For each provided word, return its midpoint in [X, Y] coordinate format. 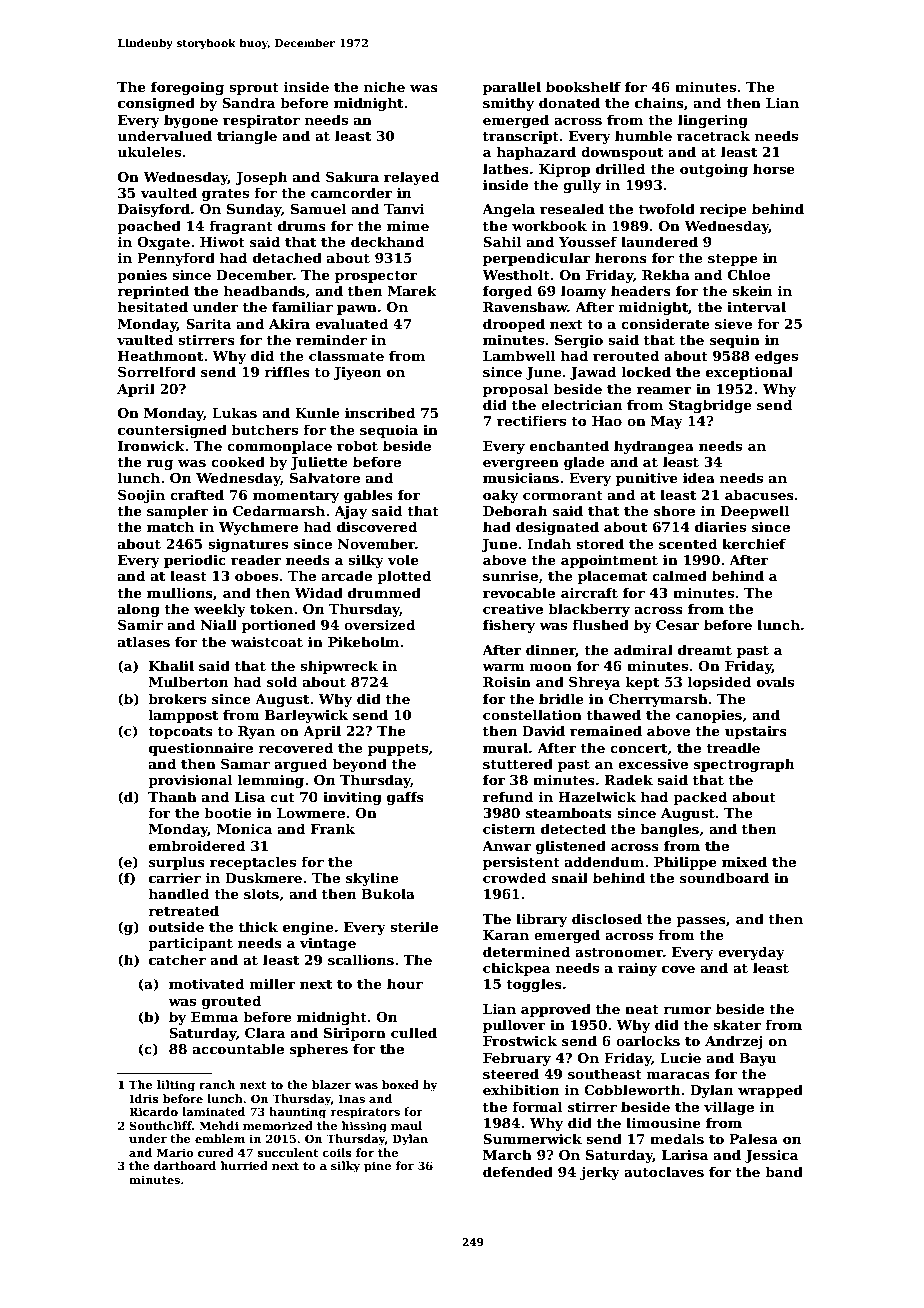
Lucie [680, 1058]
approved [556, 1010]
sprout [254, 89]
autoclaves [664, 1171]
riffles [287, 371]
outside [176, 926]
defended [518, 1171]
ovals [775, 681]
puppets [398, 750]
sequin [735, 341]
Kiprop [564, 170]
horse [774, 168]
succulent [288, 1152]
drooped [514, 325]
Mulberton [189, 681]
